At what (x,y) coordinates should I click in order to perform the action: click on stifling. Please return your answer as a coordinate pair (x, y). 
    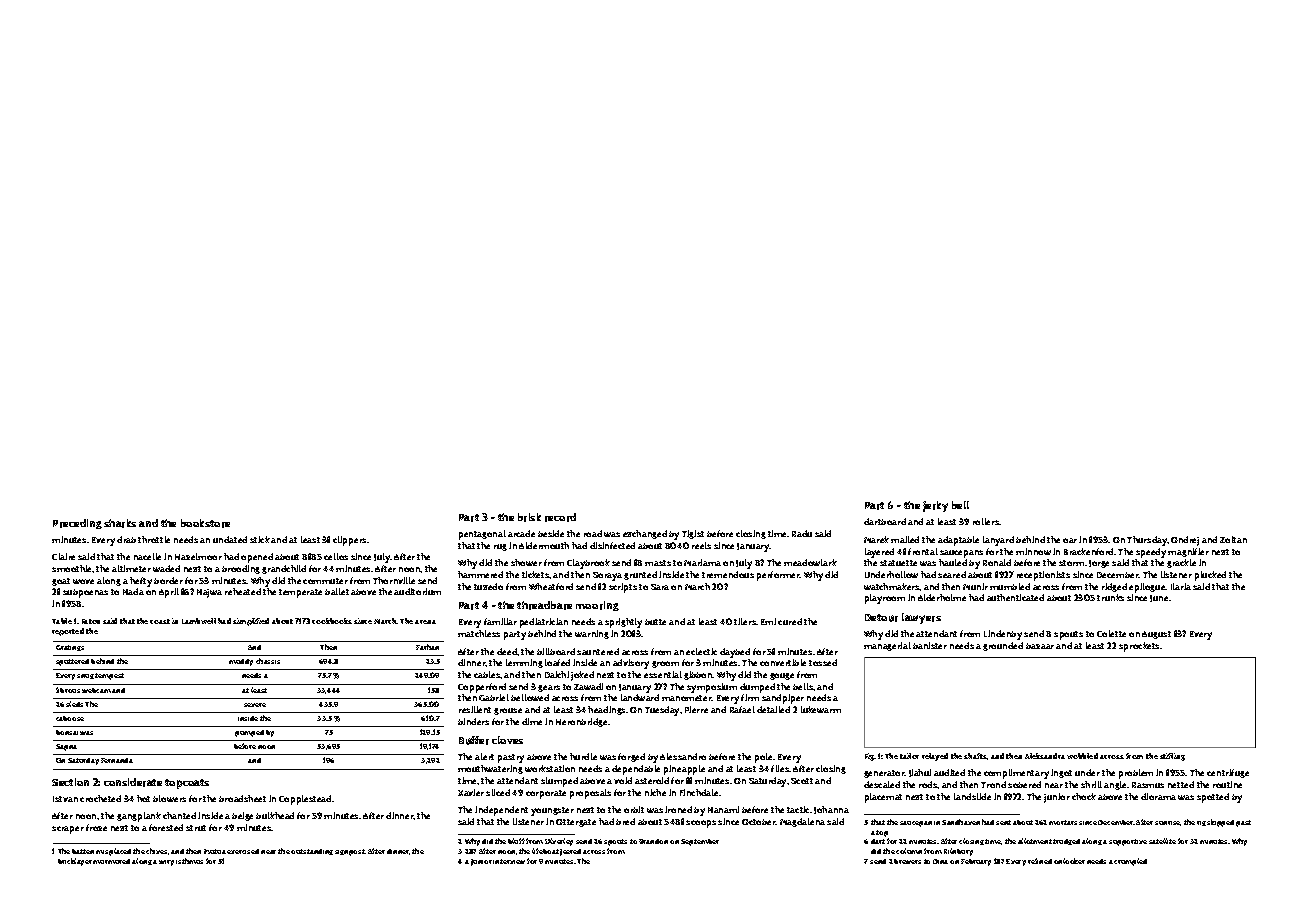
    Looking at the image, I should click on (1172, 757).
